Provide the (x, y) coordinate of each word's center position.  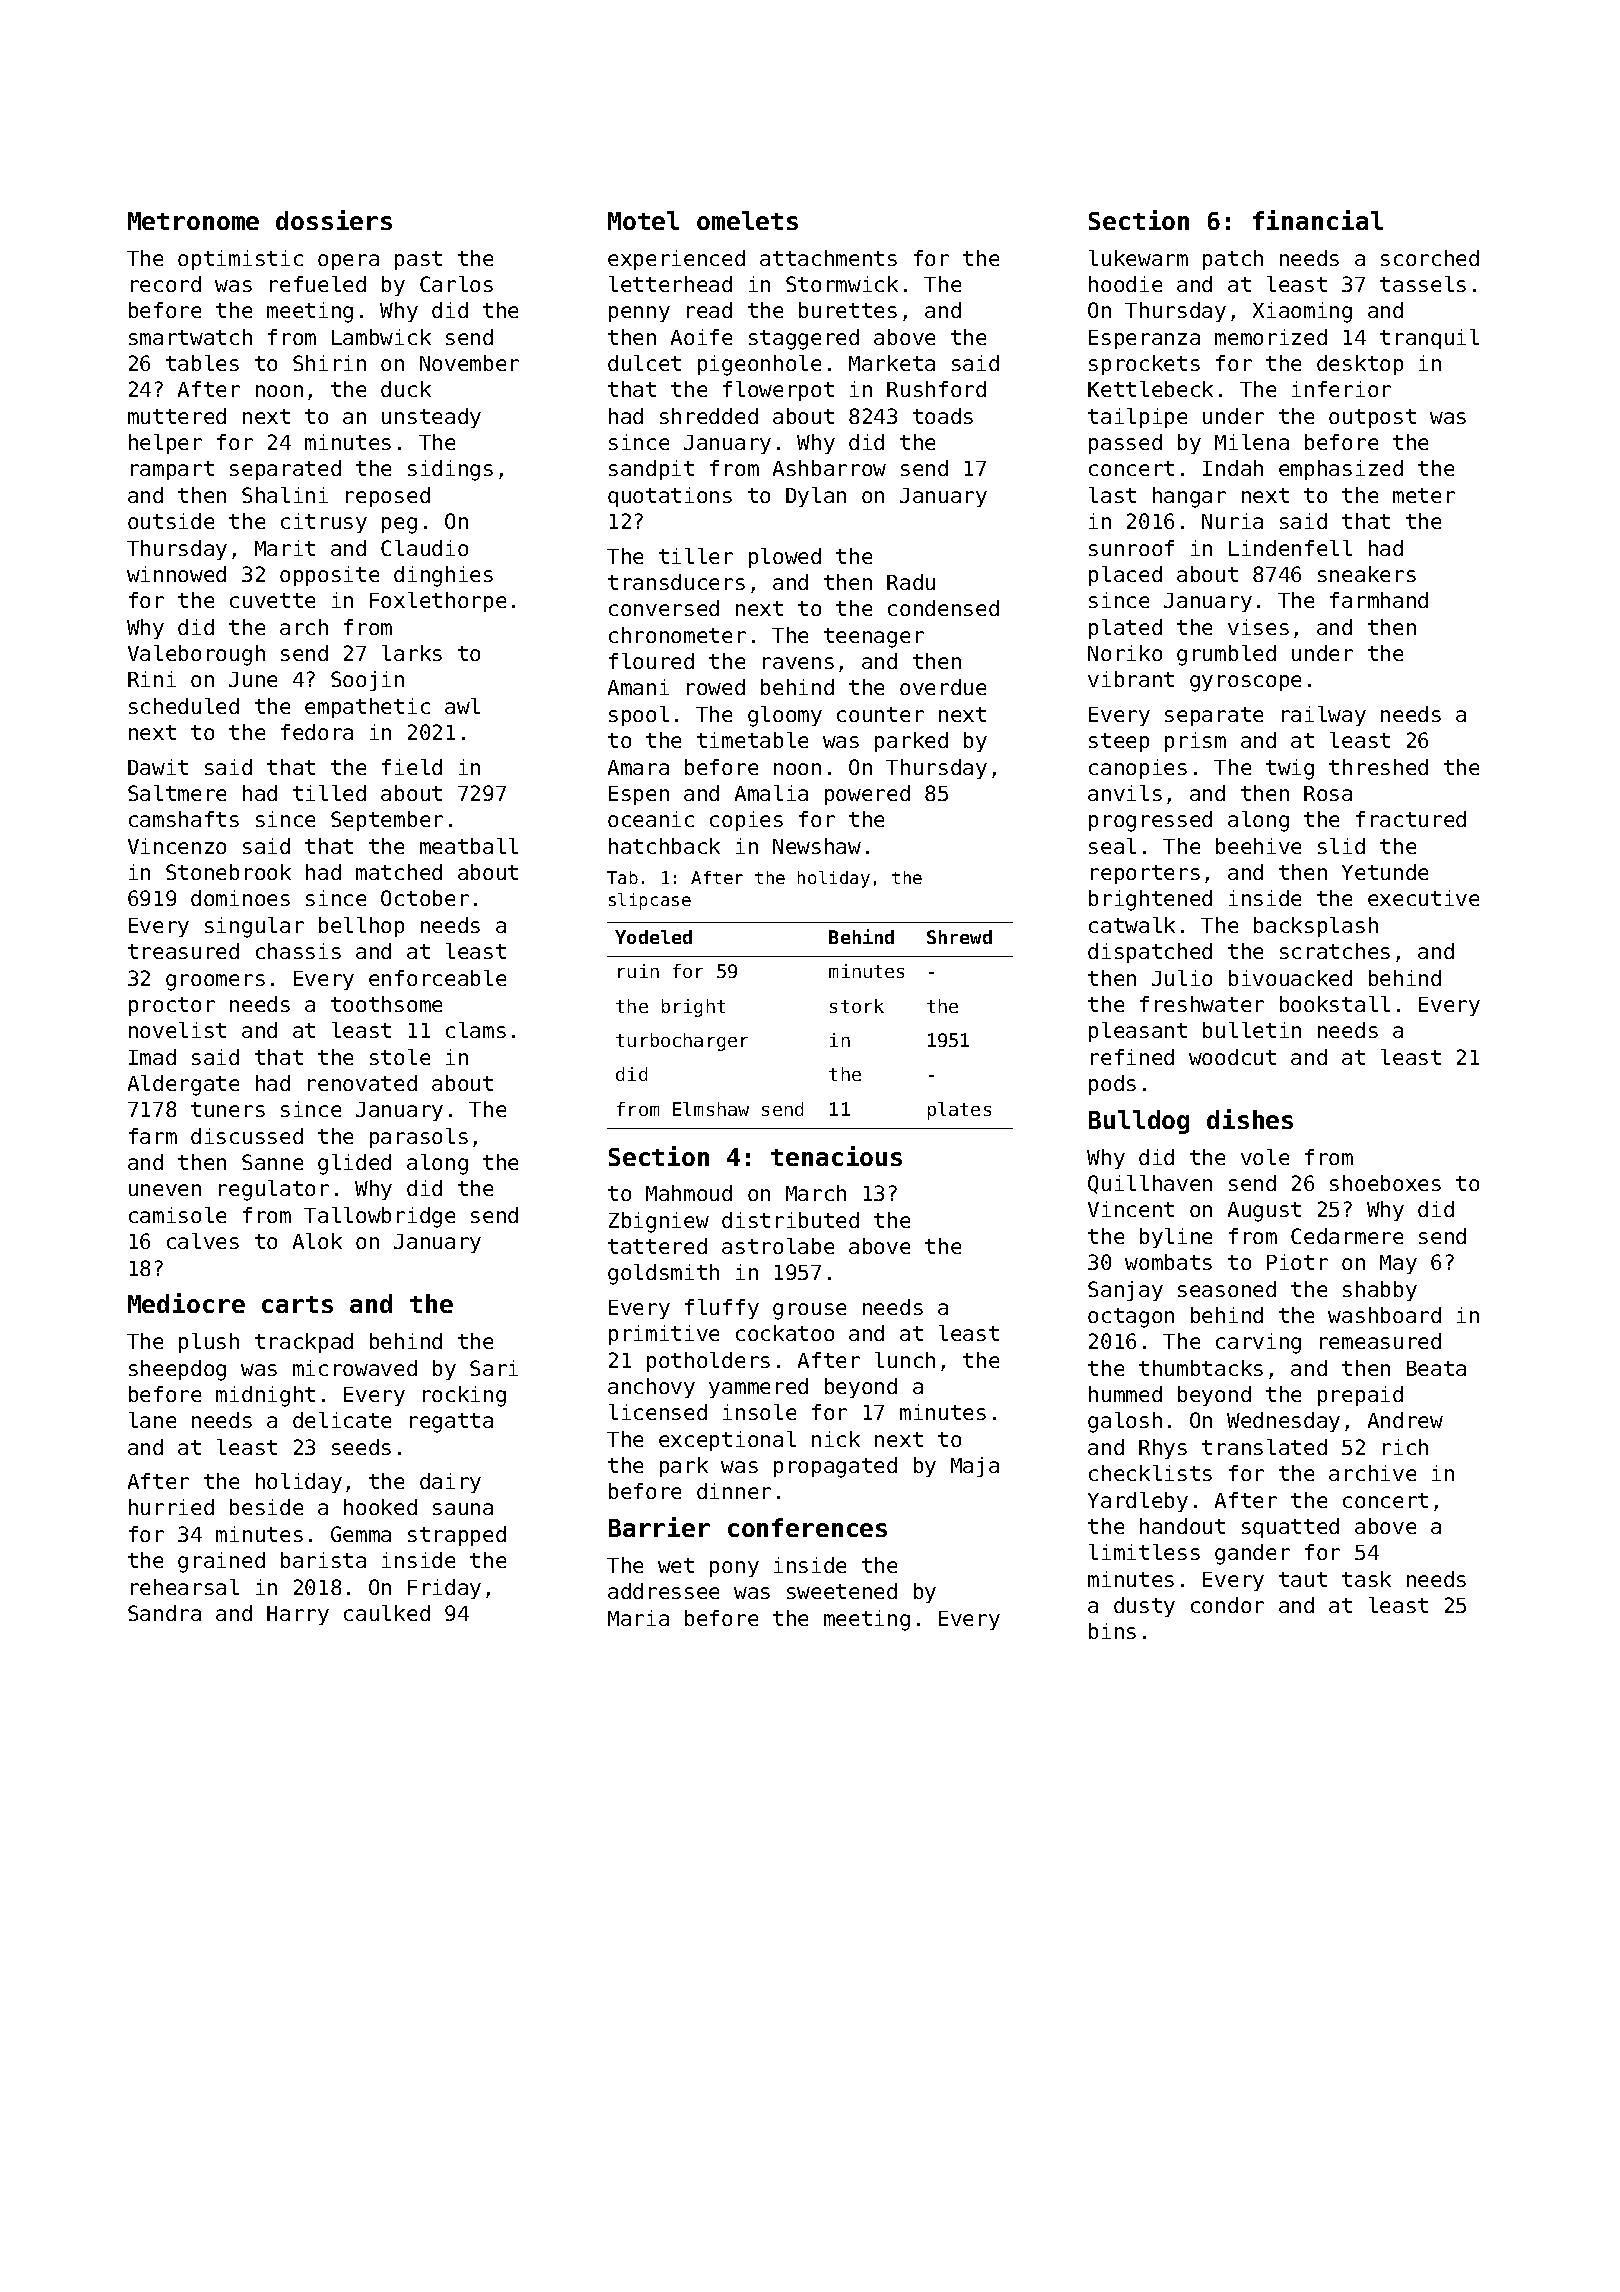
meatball (469, 846)
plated (1125, 629)
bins (1112, 1631)
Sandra (164, 1613)
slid (1341, 846)
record (166, 284)
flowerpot (778, 391)
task (1366, 1579)
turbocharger (682, 1042)
